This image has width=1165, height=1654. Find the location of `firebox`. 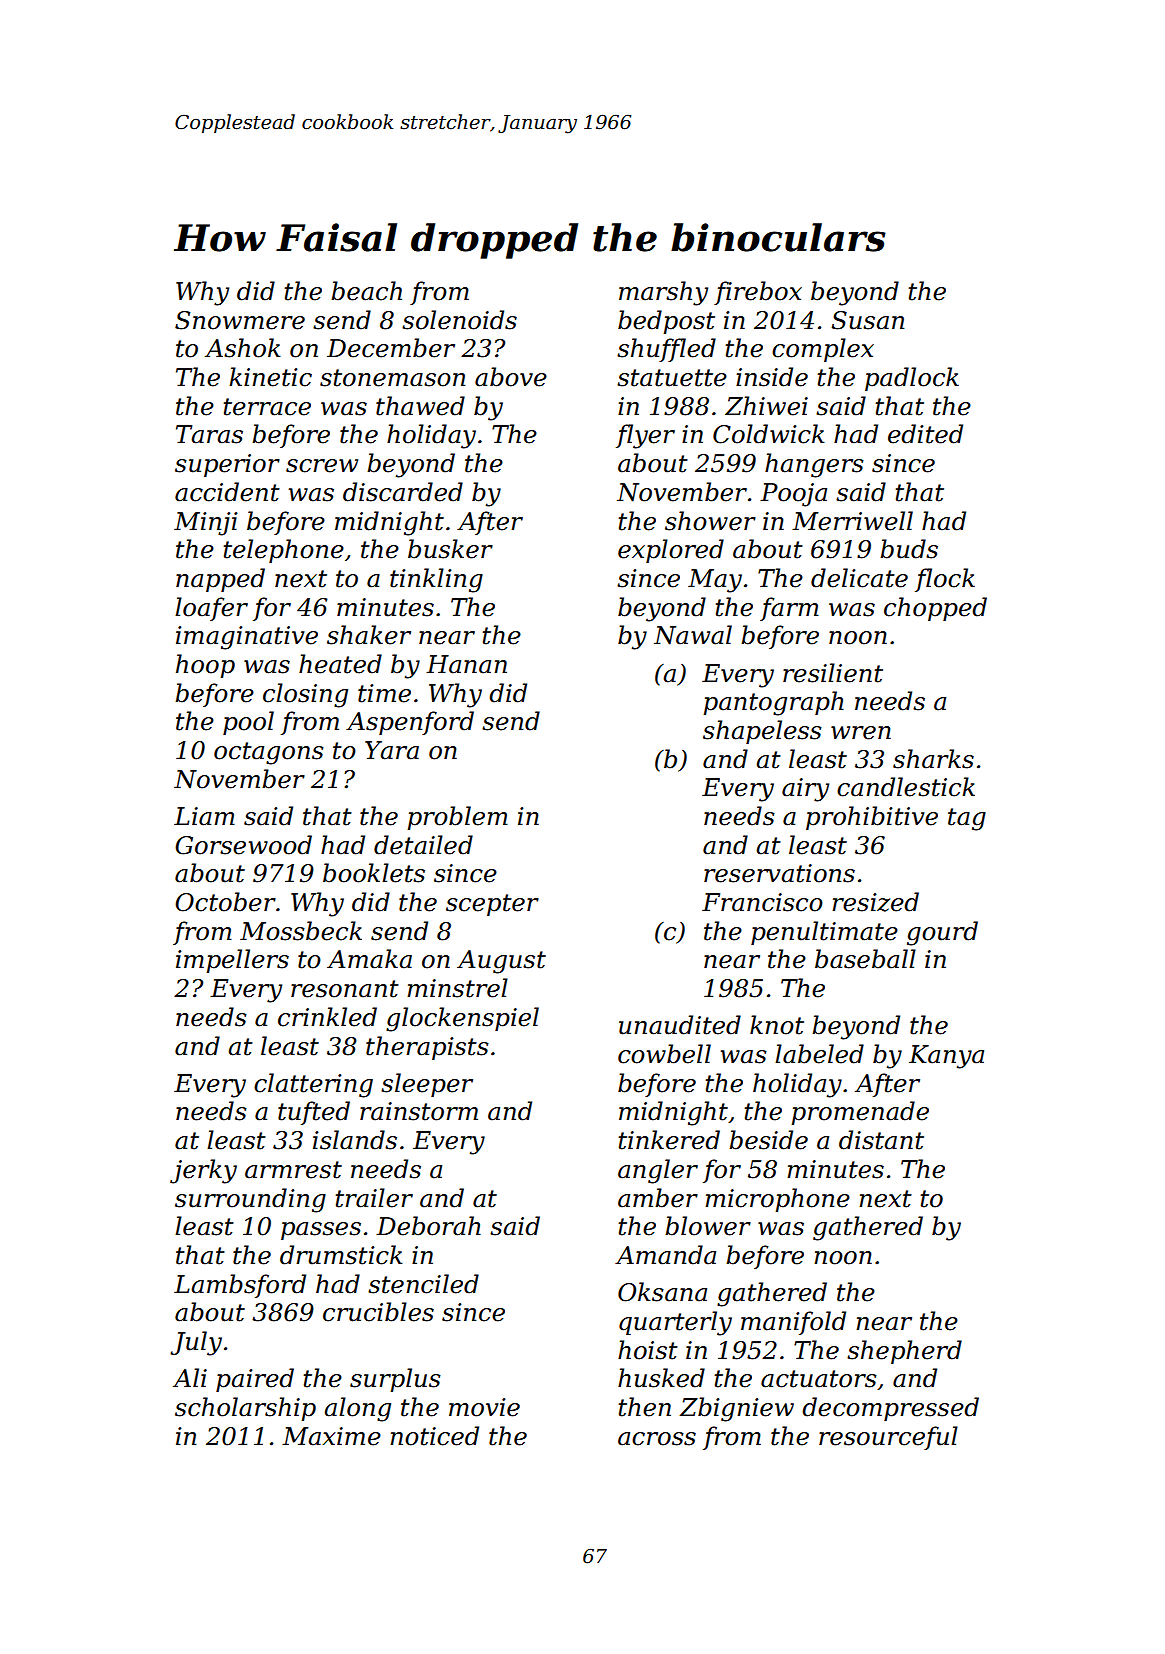

firebox is located at coordinates (758, 293).
